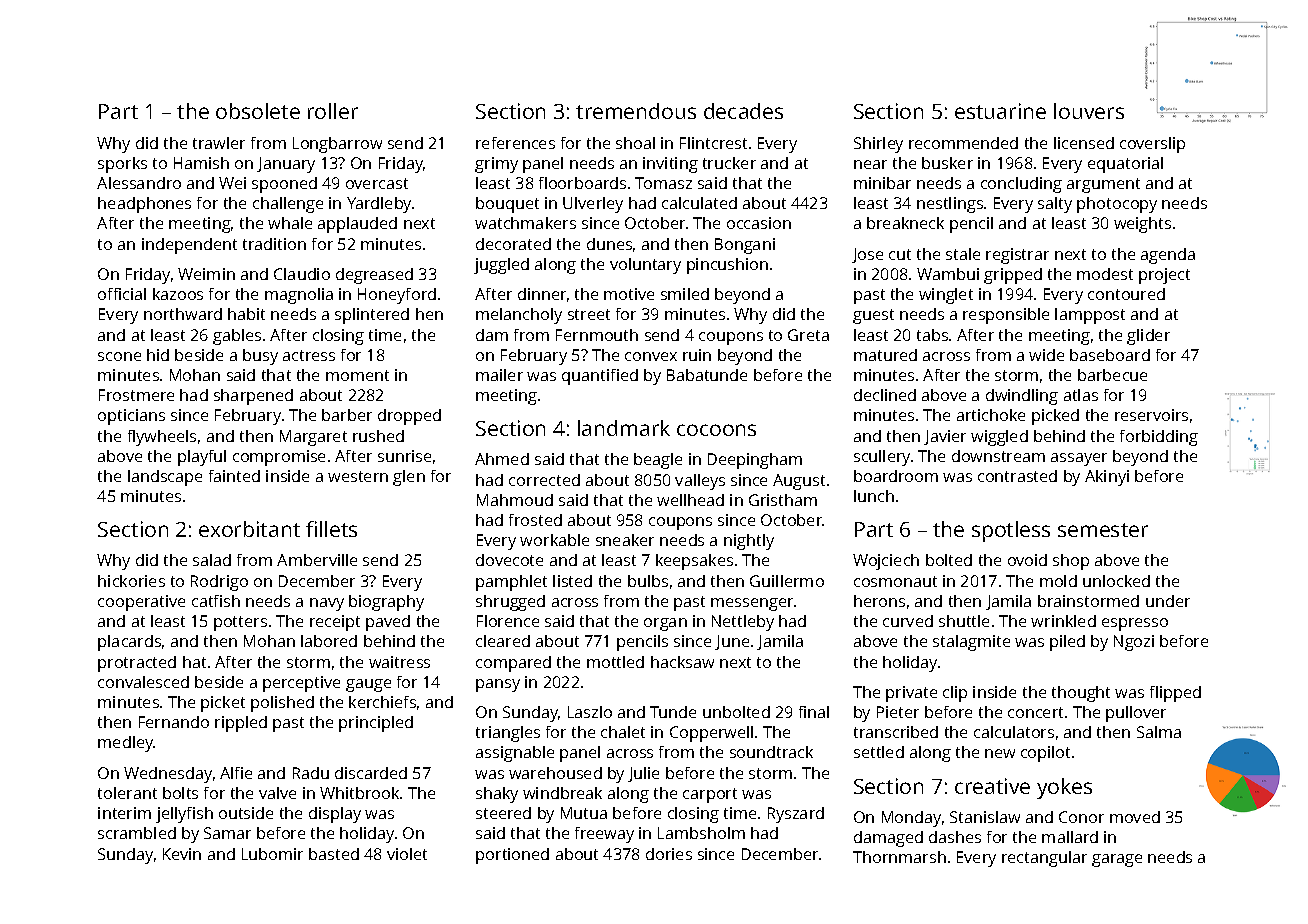 The image size is (1308, 924). Describe the element at coordinates (334, 854) in the screenshot. I see `basted` at that location.
